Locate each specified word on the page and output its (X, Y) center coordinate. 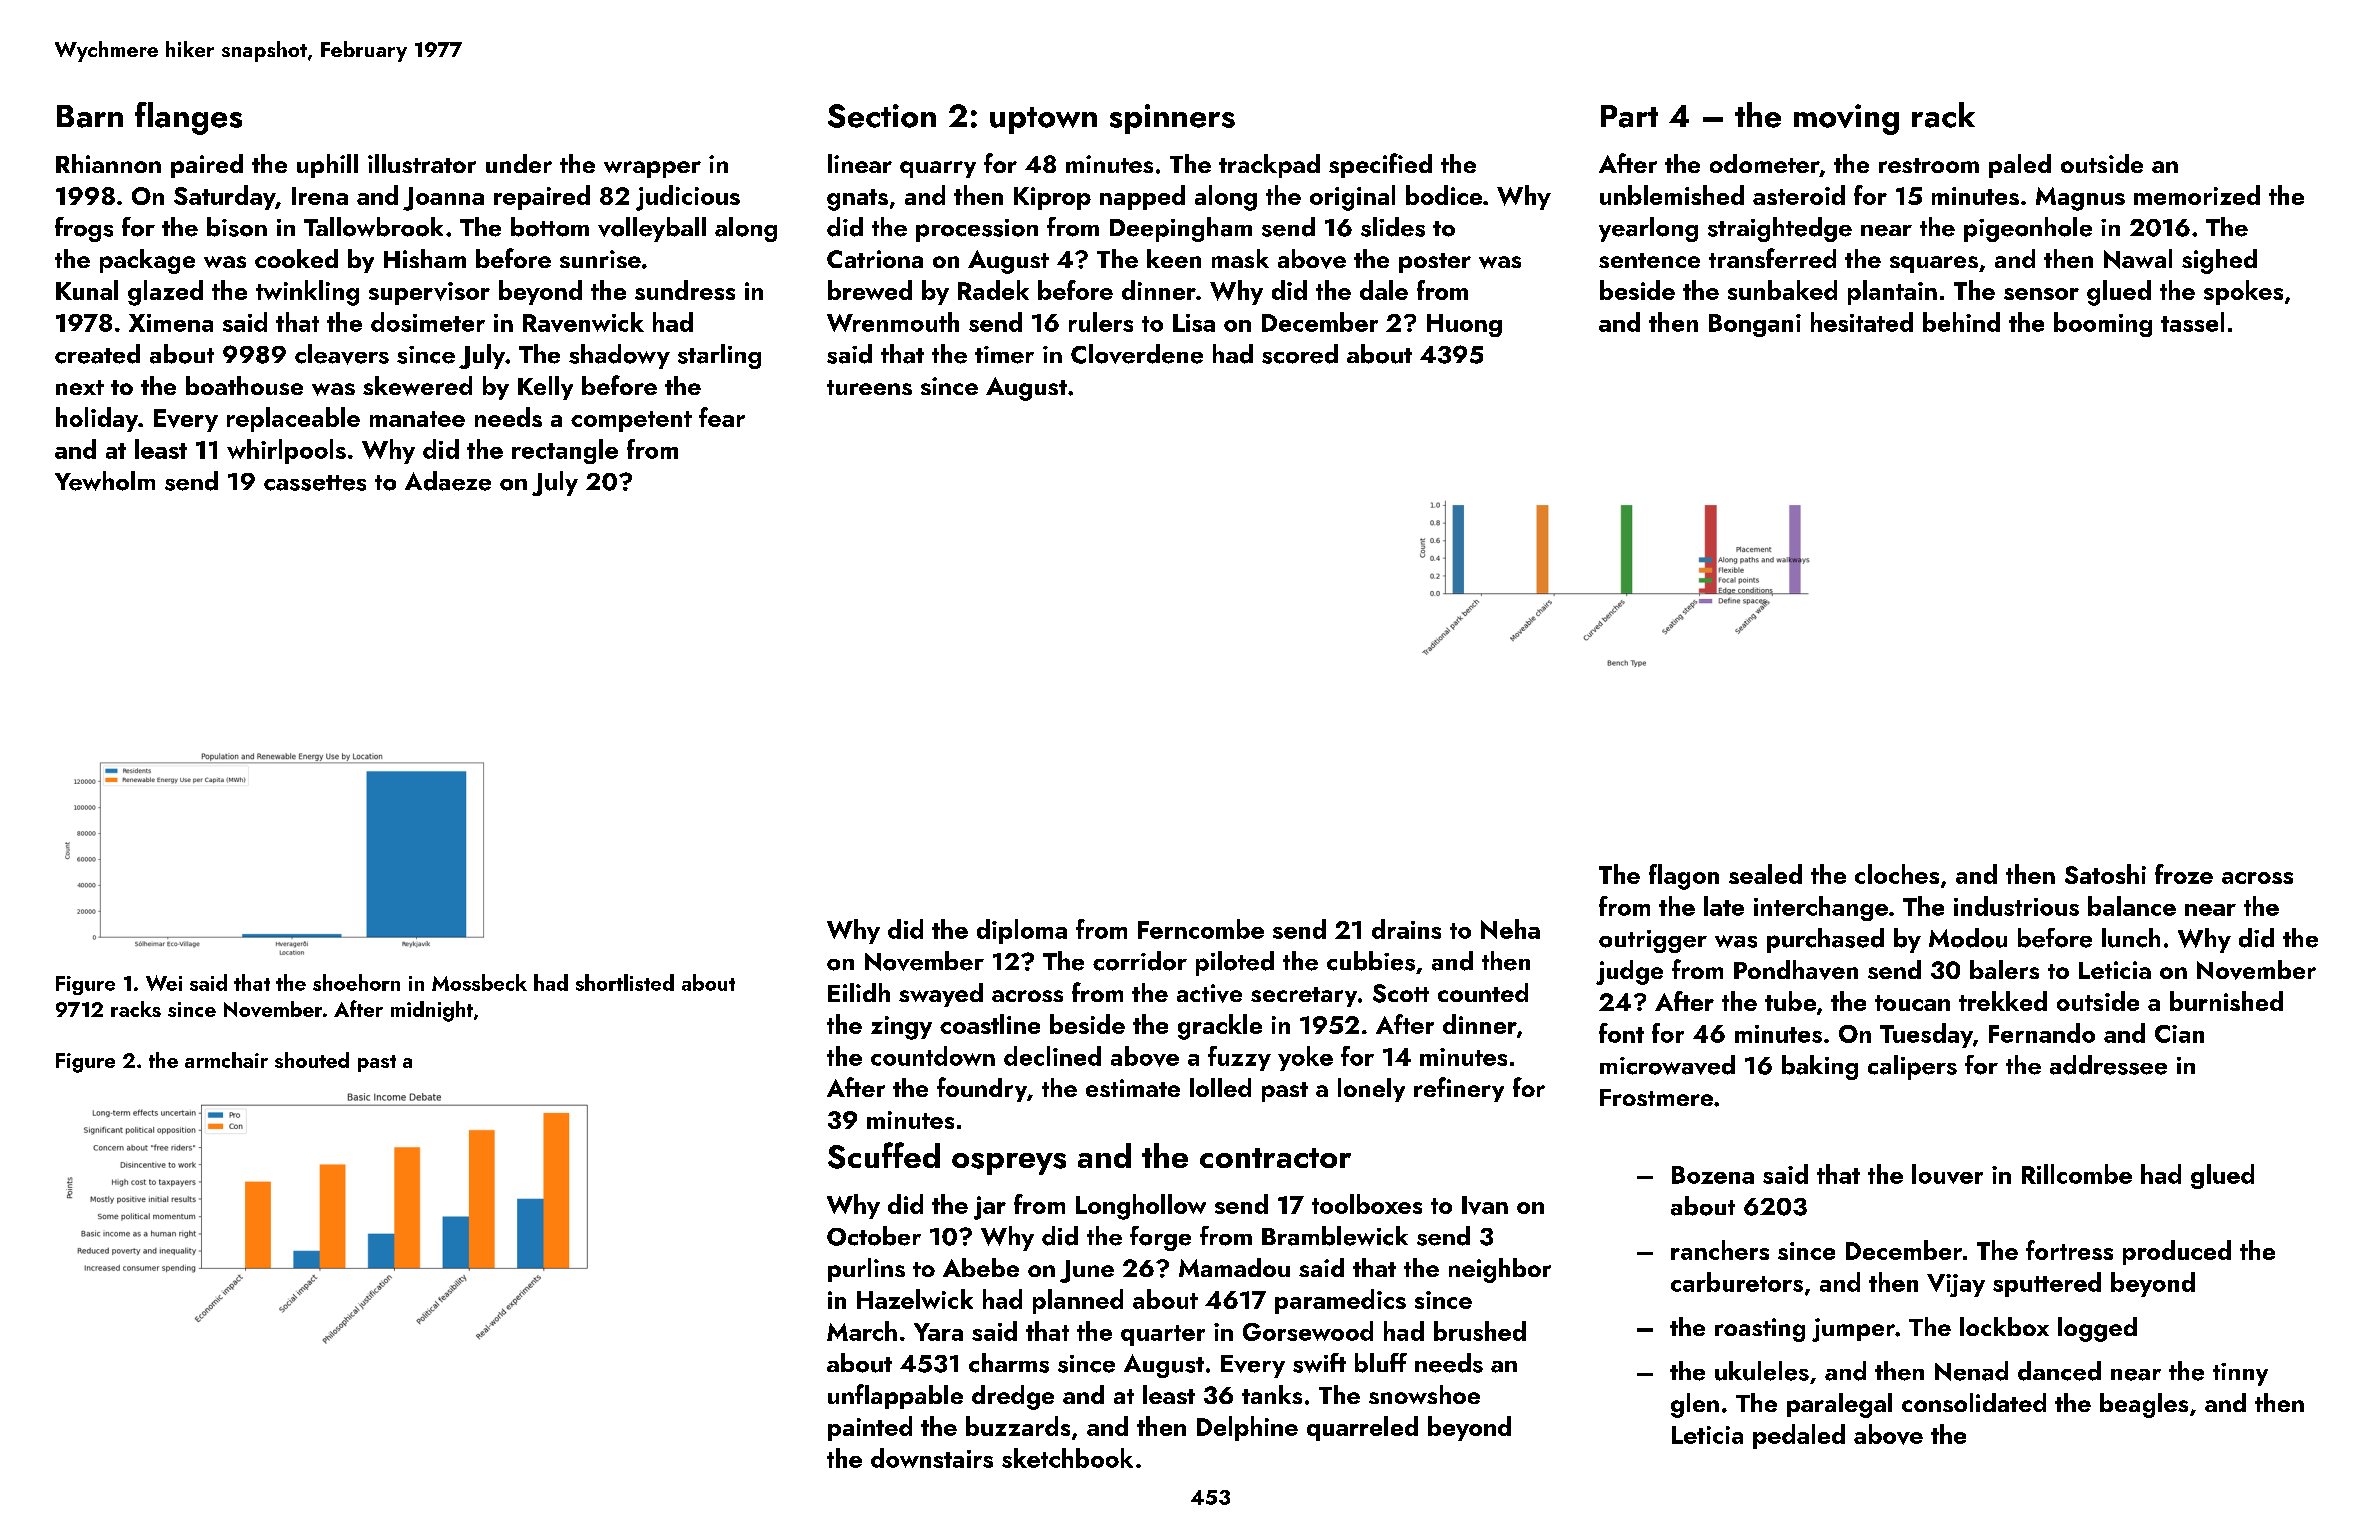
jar (990, 1208)
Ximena (171, 323)
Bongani (1755, 325)
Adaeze (448, 481)
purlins (866, 1270)
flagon (1684, 877)
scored (1300, 354)
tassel (2192, 322)
